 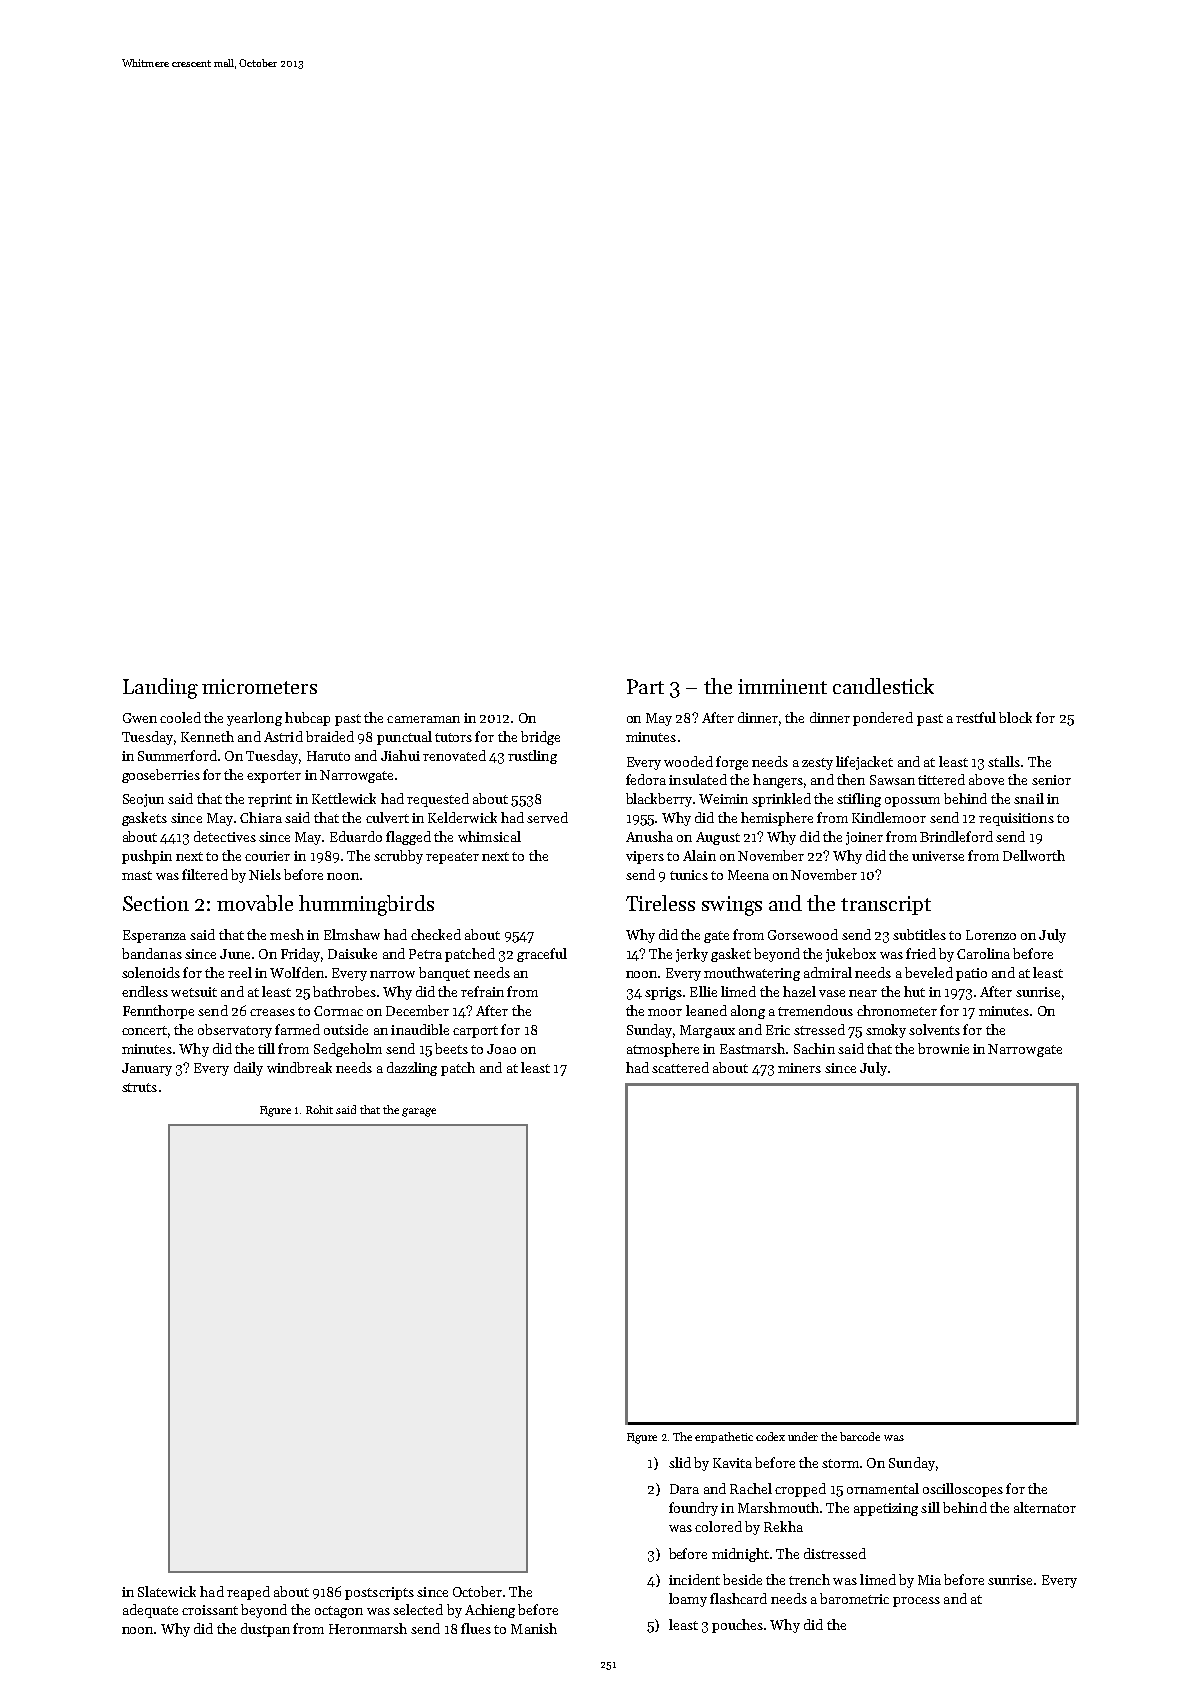 I want to click on senior, so click(x=1051, y=780).
